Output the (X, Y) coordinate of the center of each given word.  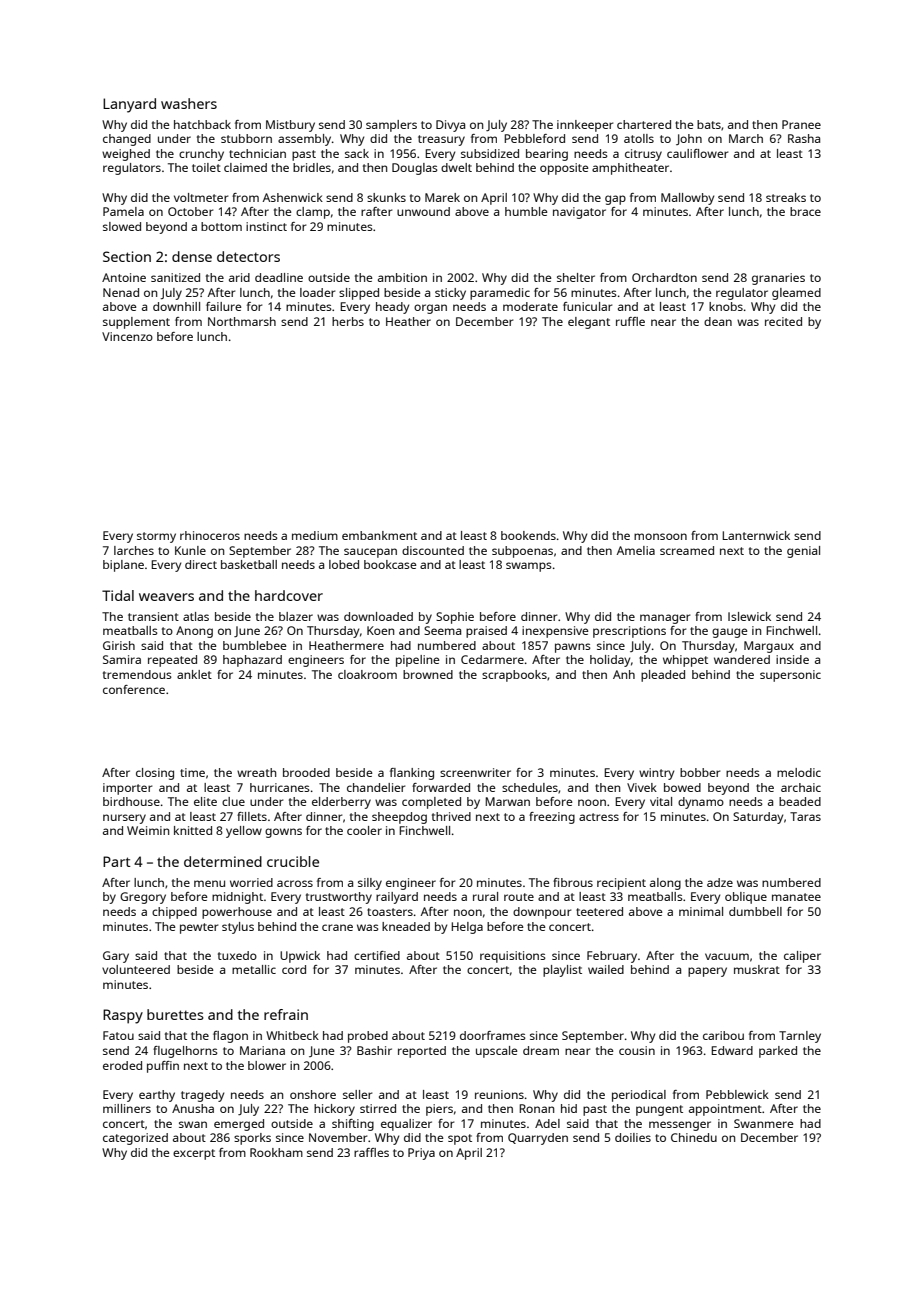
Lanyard (129, 105)
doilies (633, 1137)
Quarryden (538, 1139)
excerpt (194, 1154)
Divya (450, 126)
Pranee (801, 124)
